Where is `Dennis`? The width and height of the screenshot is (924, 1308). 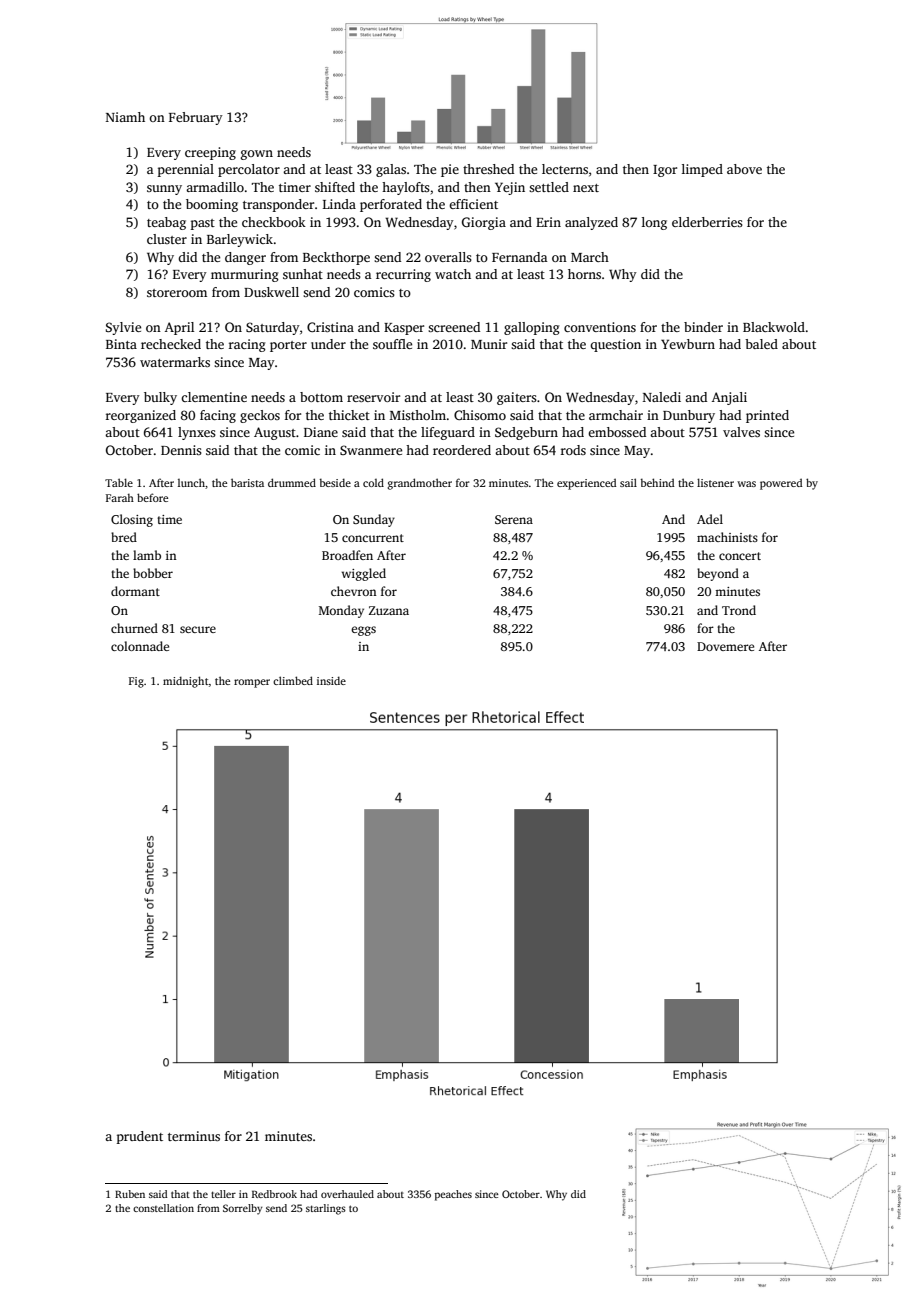
Dennis is located at coordinates (181, 450).
